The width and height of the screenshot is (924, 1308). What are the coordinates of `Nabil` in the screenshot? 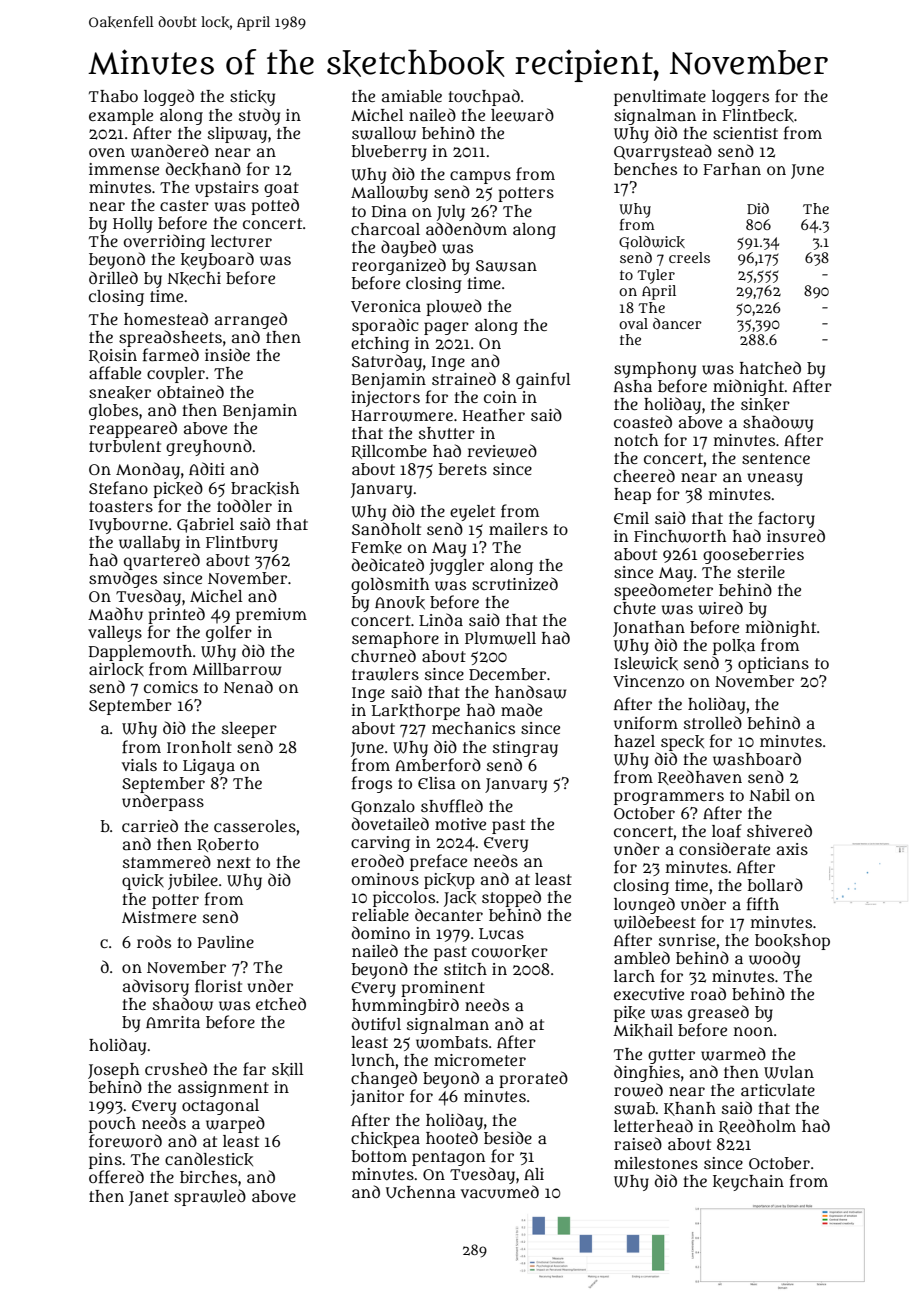 It's located at (769, 795).
